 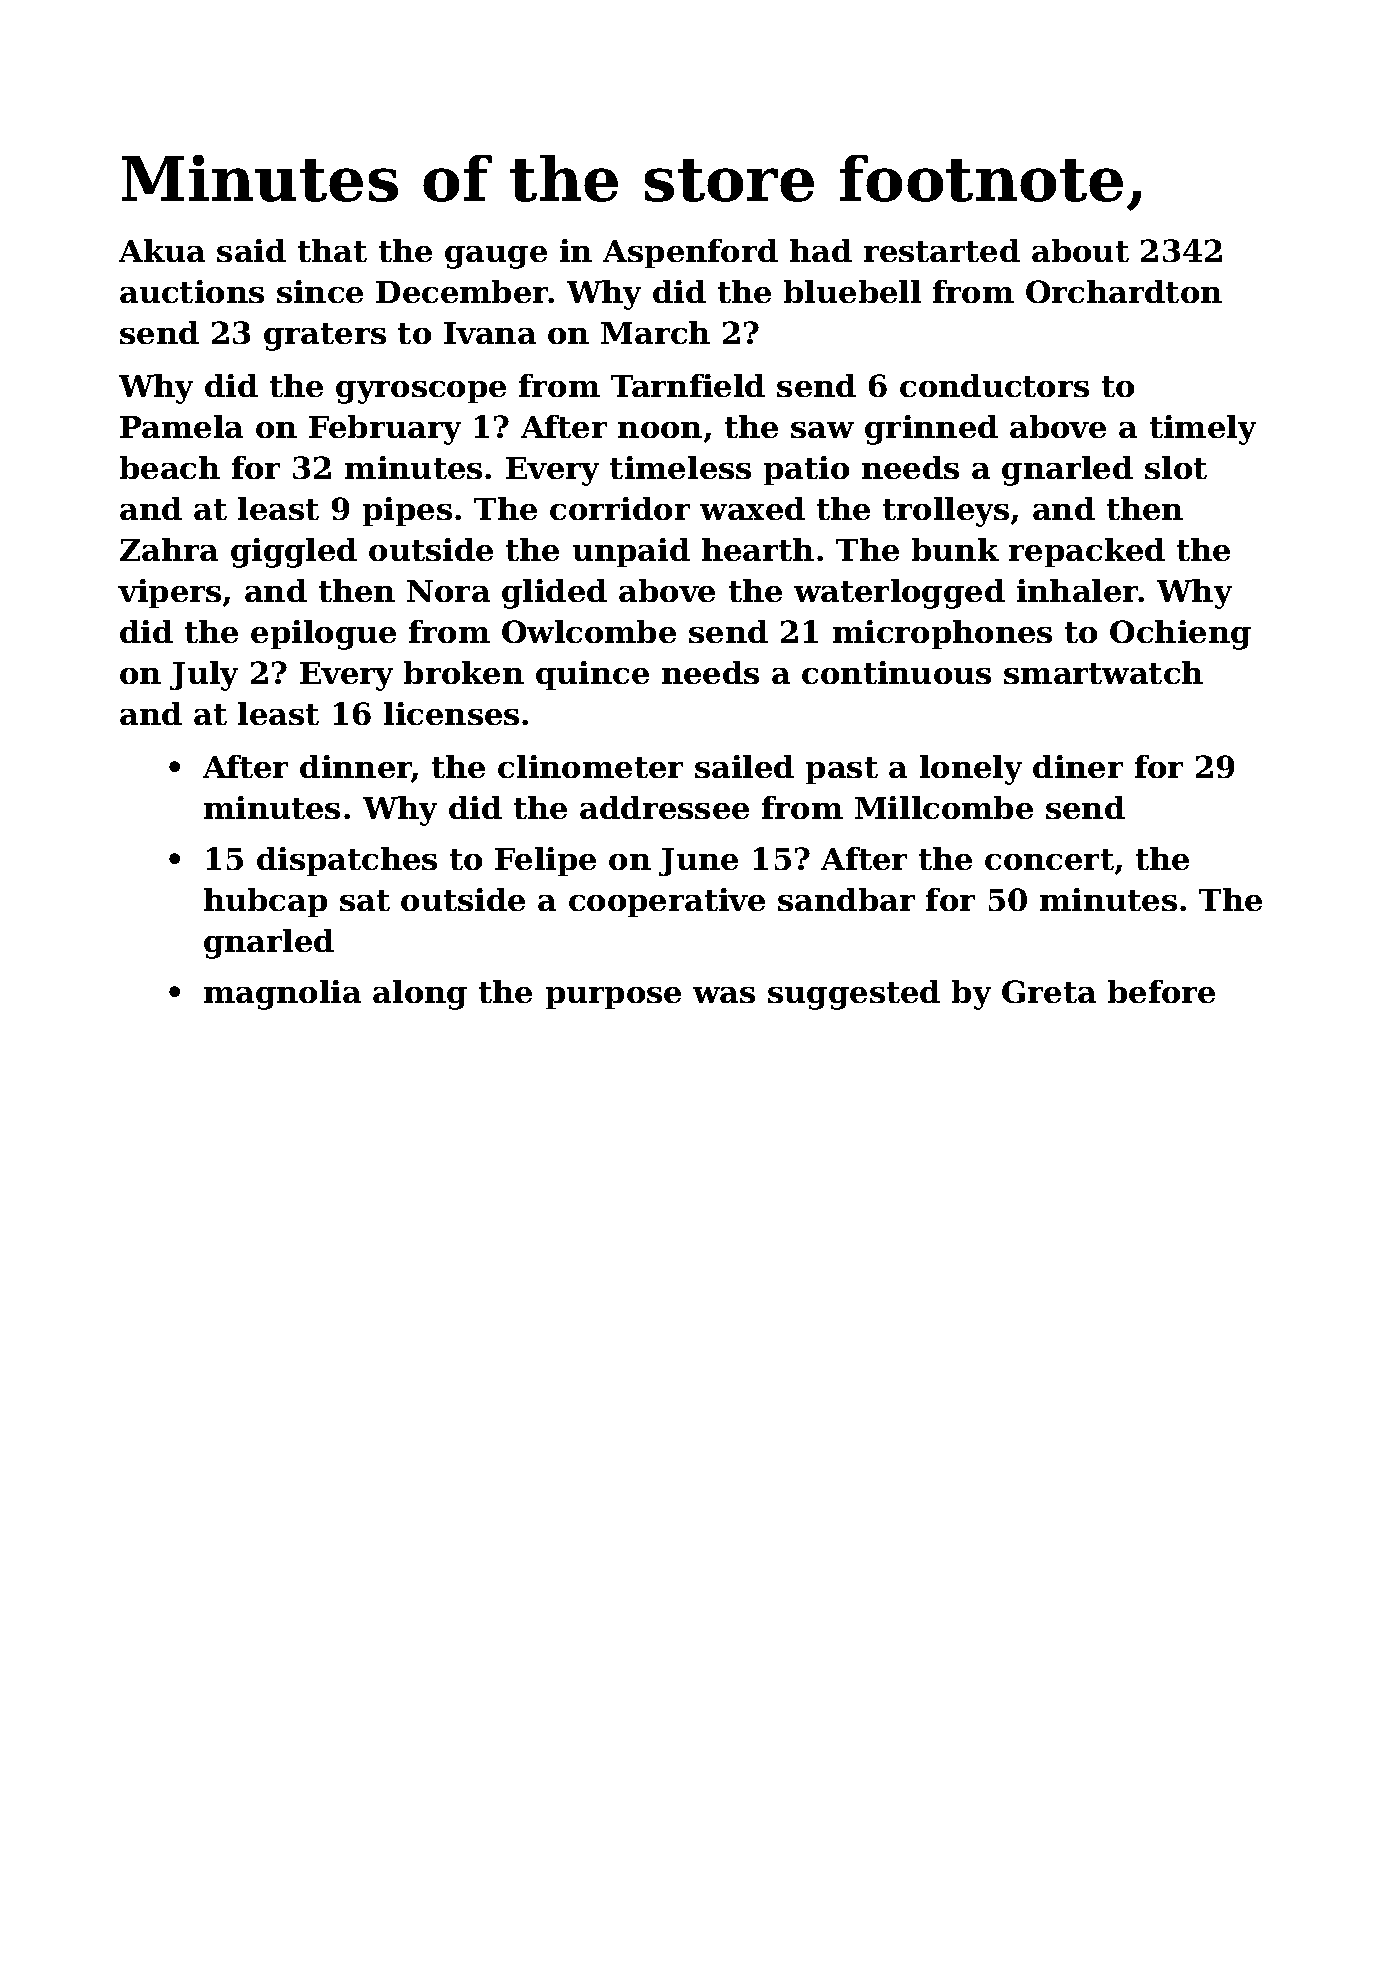 I want to click on patio, so click(x=806, y=470).
